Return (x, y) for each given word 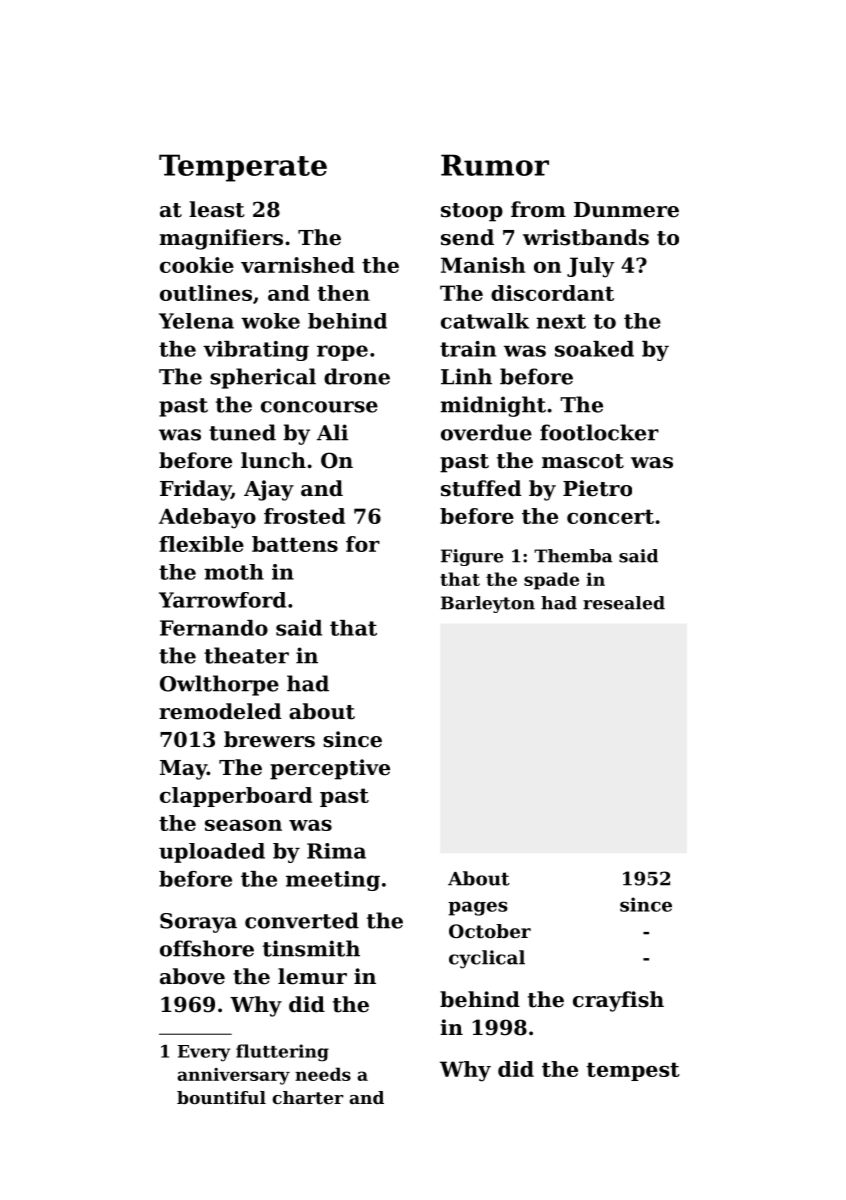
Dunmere (626, 210)
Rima (336, 851)
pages (478, 908)
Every (204, 1053)
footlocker (599, 432)
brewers (269, 739)
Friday (195, 490)
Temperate (243, 168)
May (183, 770)
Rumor (495, 165)
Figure (472, 557)
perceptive (330, 769)
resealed (624, 603)
